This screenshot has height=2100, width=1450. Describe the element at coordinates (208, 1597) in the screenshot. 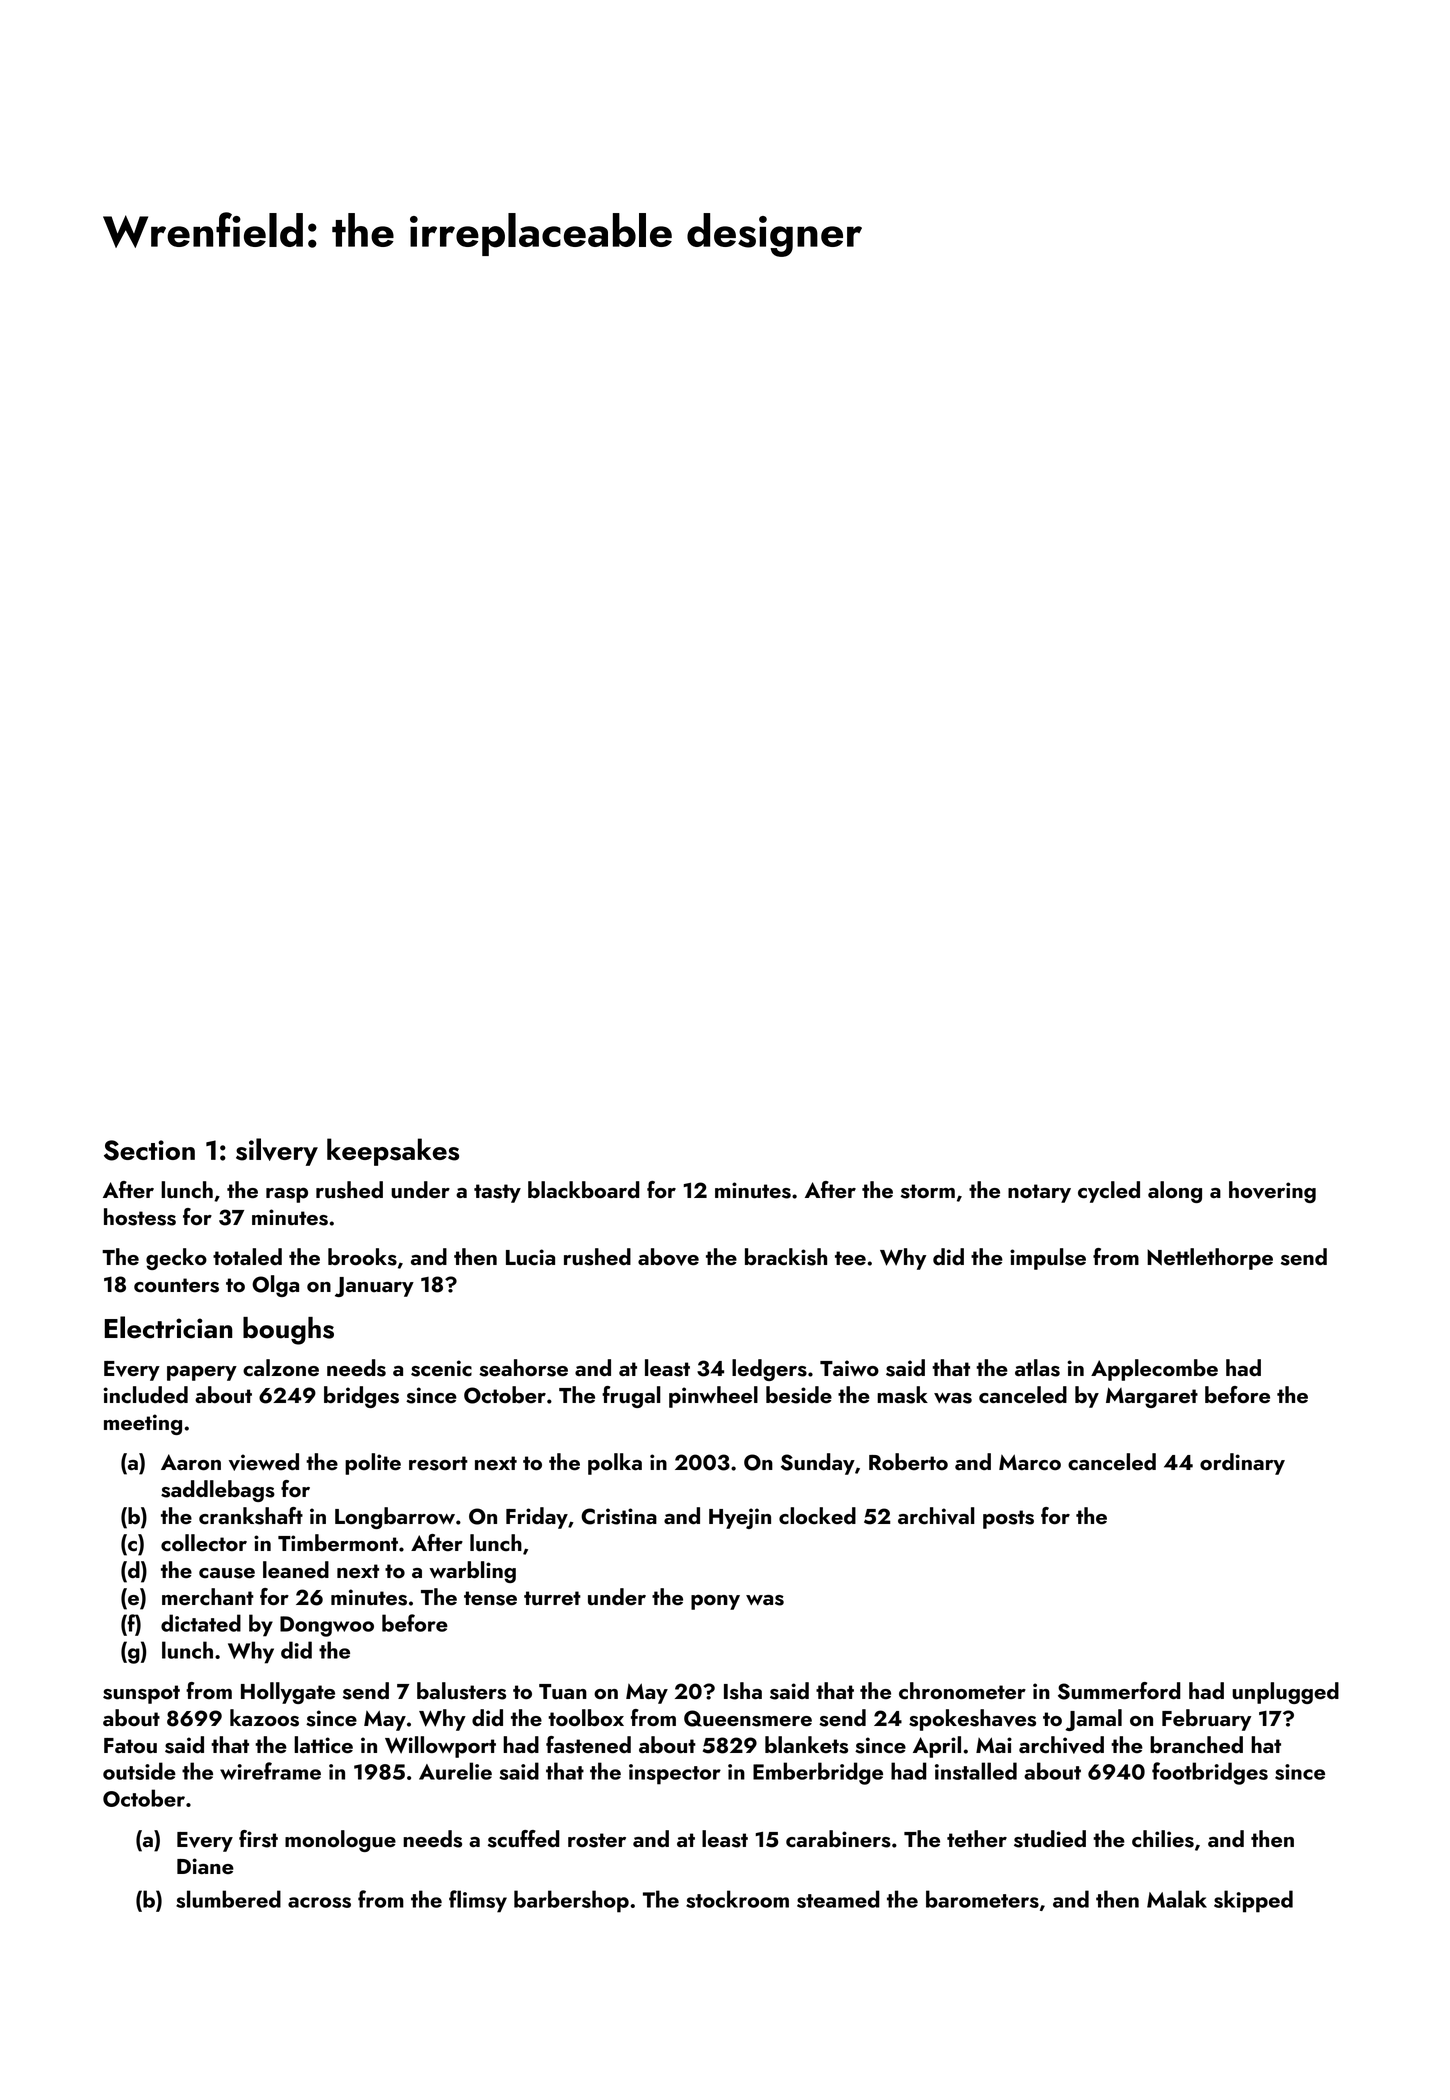

I see `merchant` at that location.
